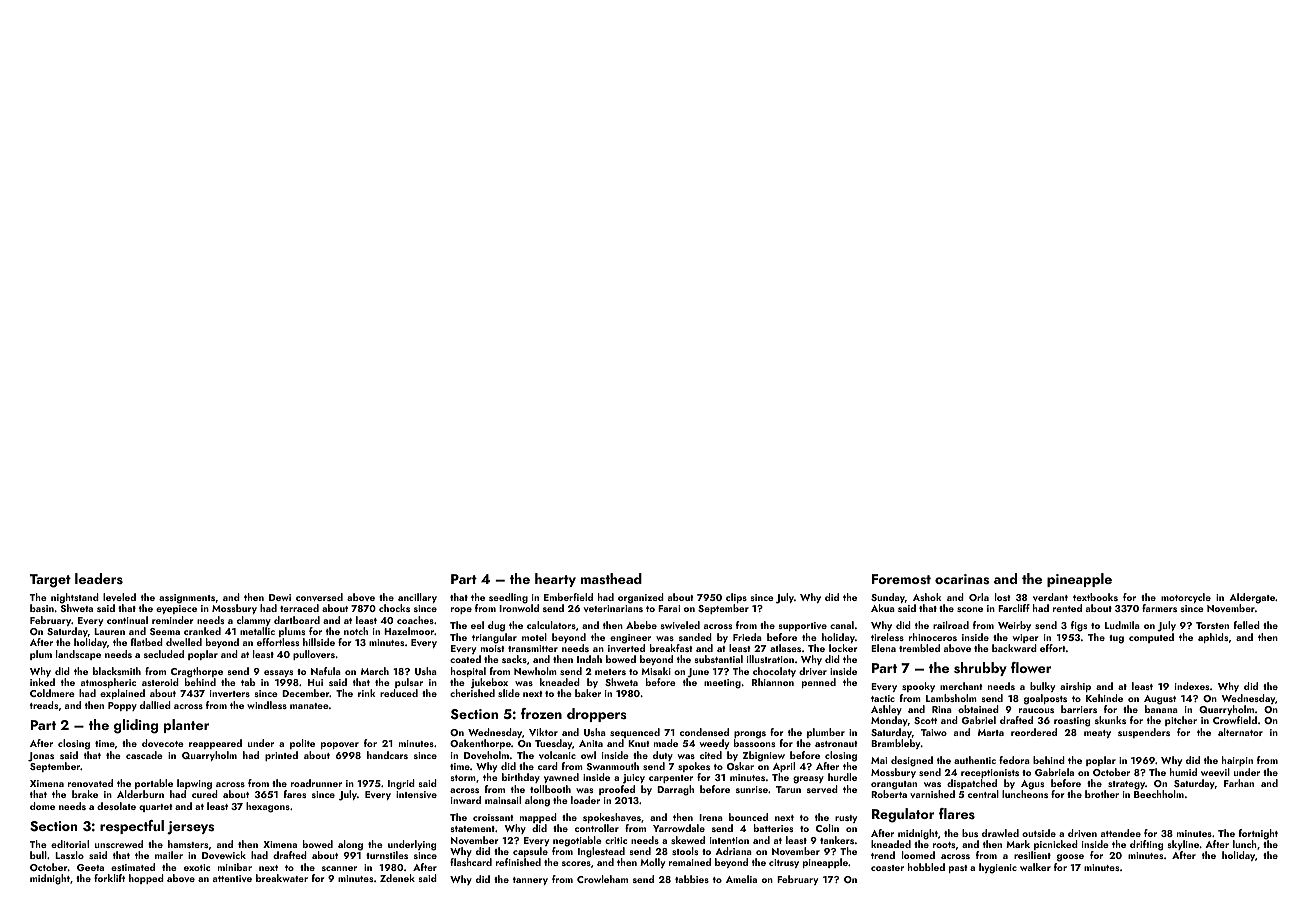 This document has height=924, width=1308. What do you see at coordinates (836, 744) in the document?
I see `astronaut` at bounding box center [836, 744].
